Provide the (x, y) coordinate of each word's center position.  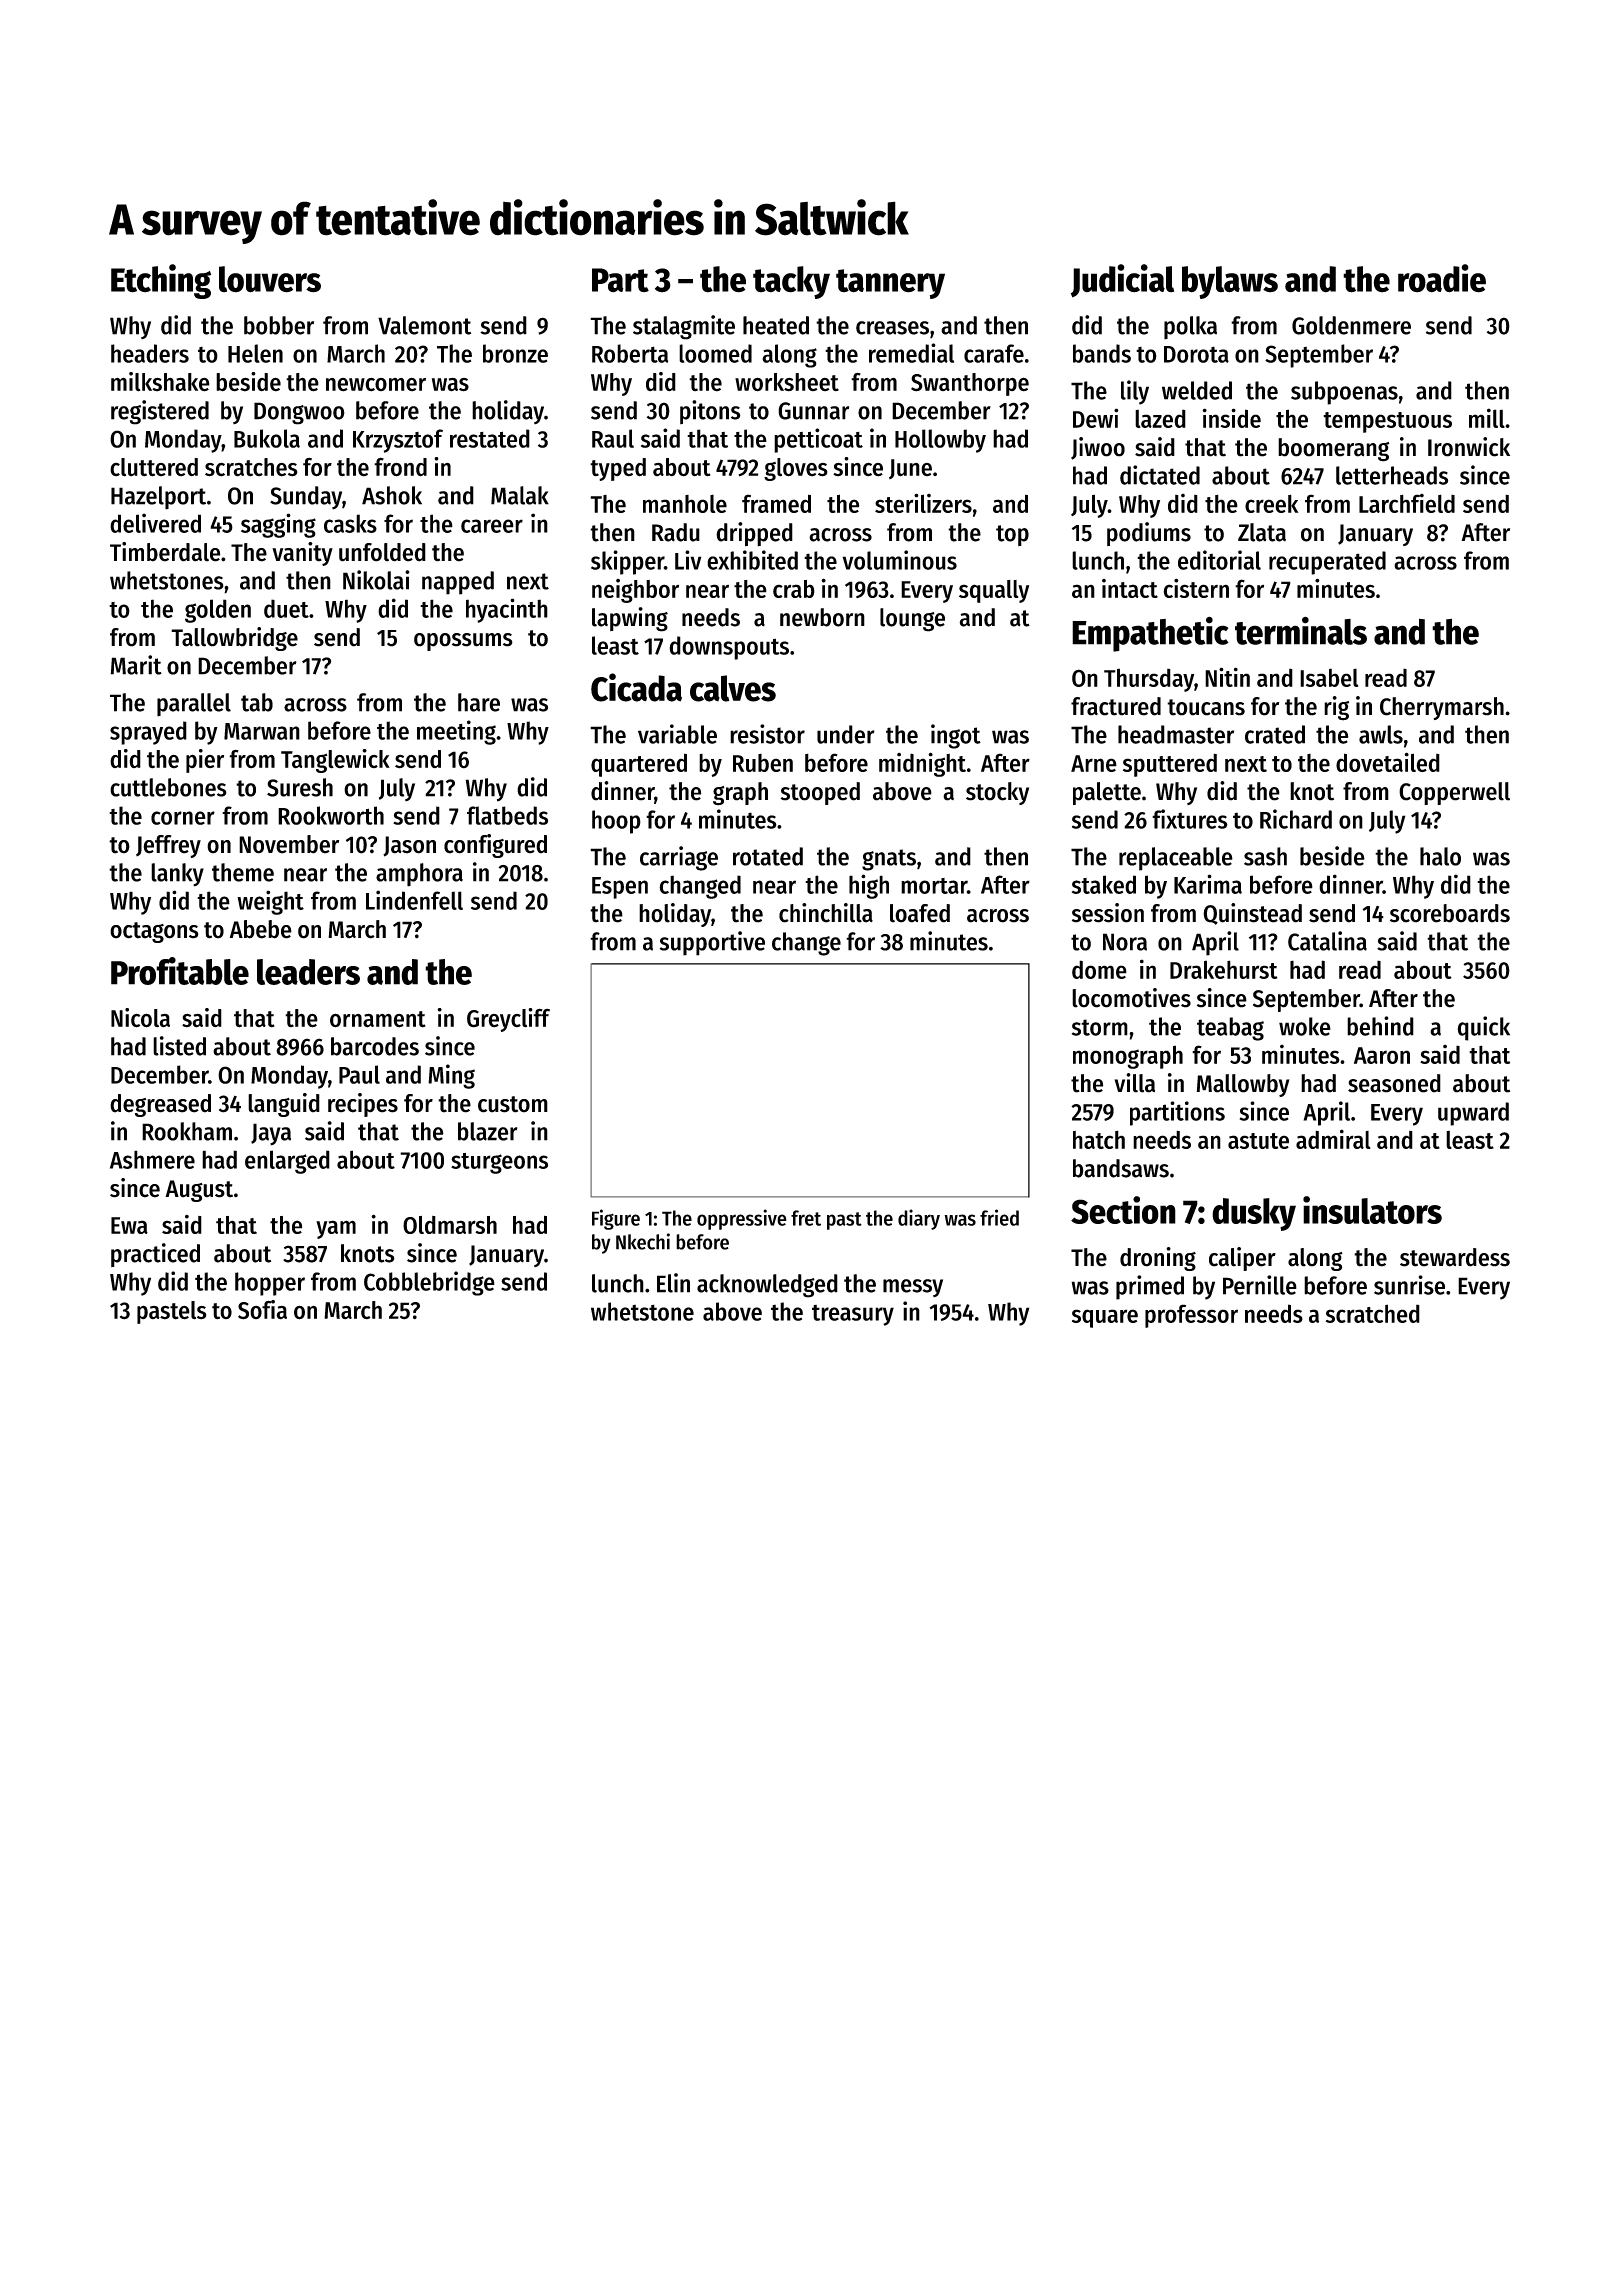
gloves (796, 469)
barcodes (375, 1046)
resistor (767, 734)
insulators (1372, 1210)
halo (1440, 856)
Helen (255, 353)
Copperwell (1454, 793)
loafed (920, 913)
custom (513, 1104)
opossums (463, 642)
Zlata (1262, 532)
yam (336, 1229)
